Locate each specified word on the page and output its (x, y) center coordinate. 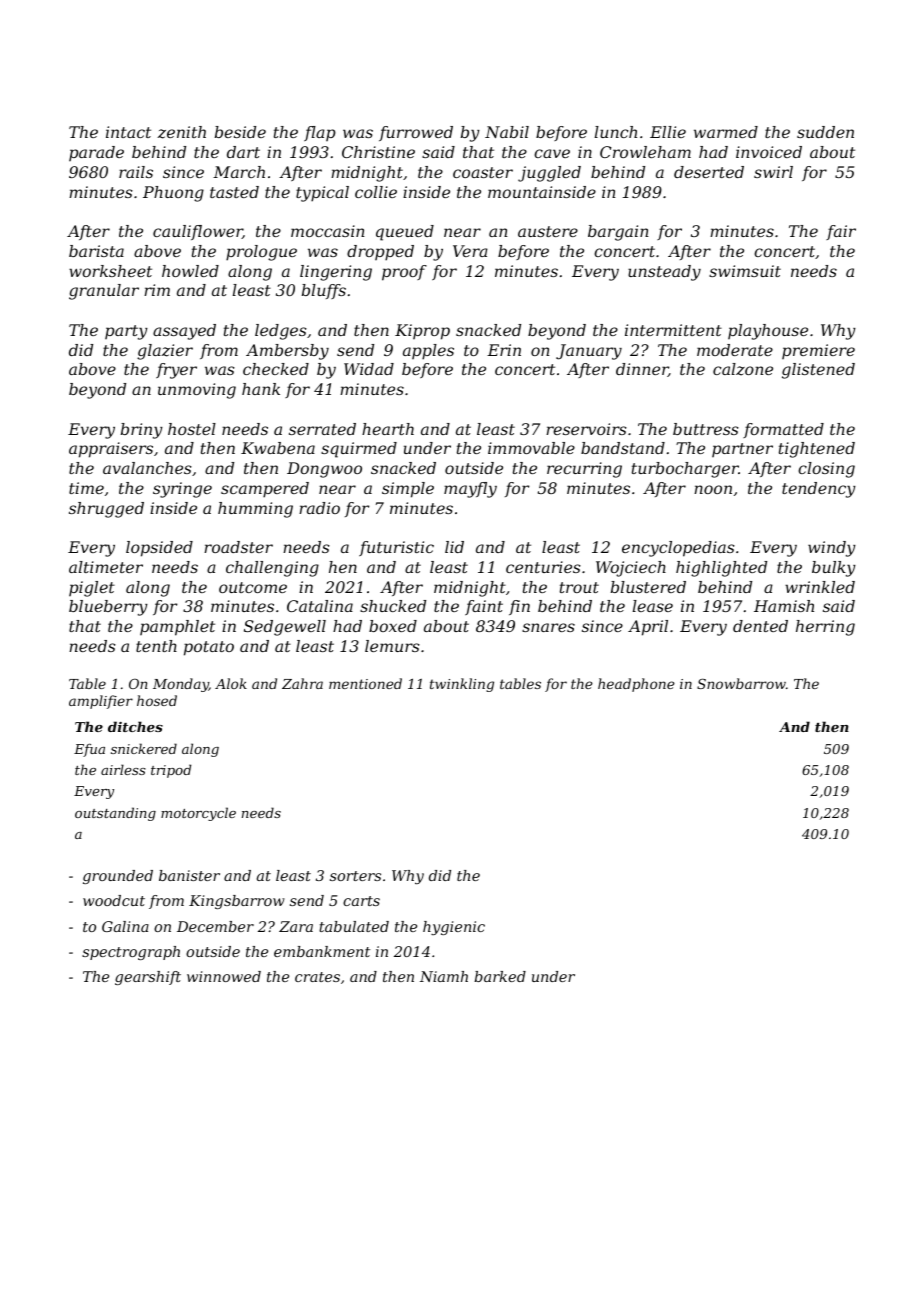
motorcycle (198, 814)
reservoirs (586, 429)
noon (713, 489)
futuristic (396, 548)
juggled (549, 174)
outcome (253, 587)
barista (96, 251)
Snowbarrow (741, 683)
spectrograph (131, 953)
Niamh (444, 976)
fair (841, 232)
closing (826, 470)
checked (276, 369)
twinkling (462, 685)
